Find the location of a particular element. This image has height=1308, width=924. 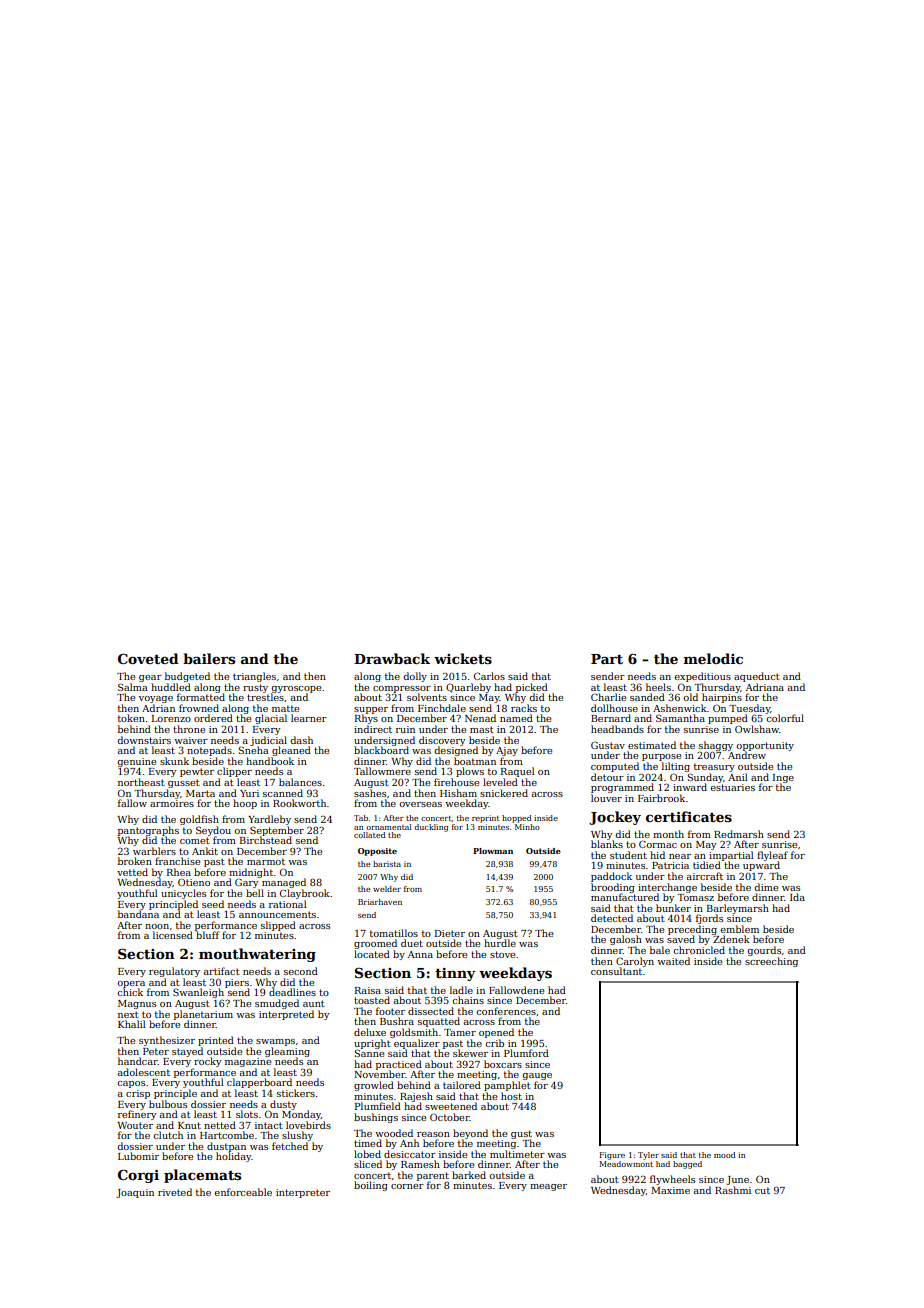

consultant is located at coordinates (616, 971).
